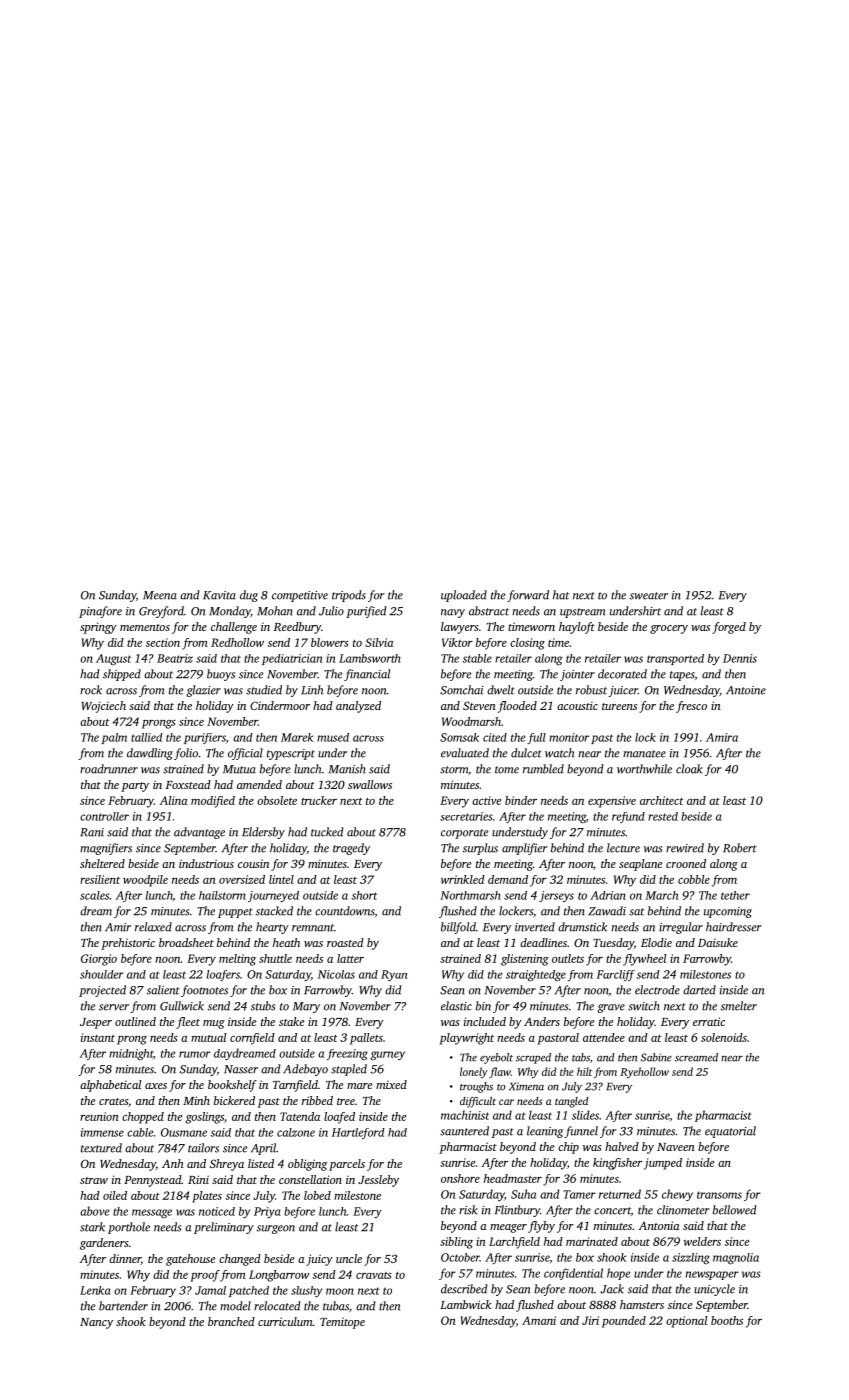 Image resolution: width=849 pixels, height=1400 pixels. Describe the element at coordinates (291, 754) in the screenshot. I see `typescript` at that location.
